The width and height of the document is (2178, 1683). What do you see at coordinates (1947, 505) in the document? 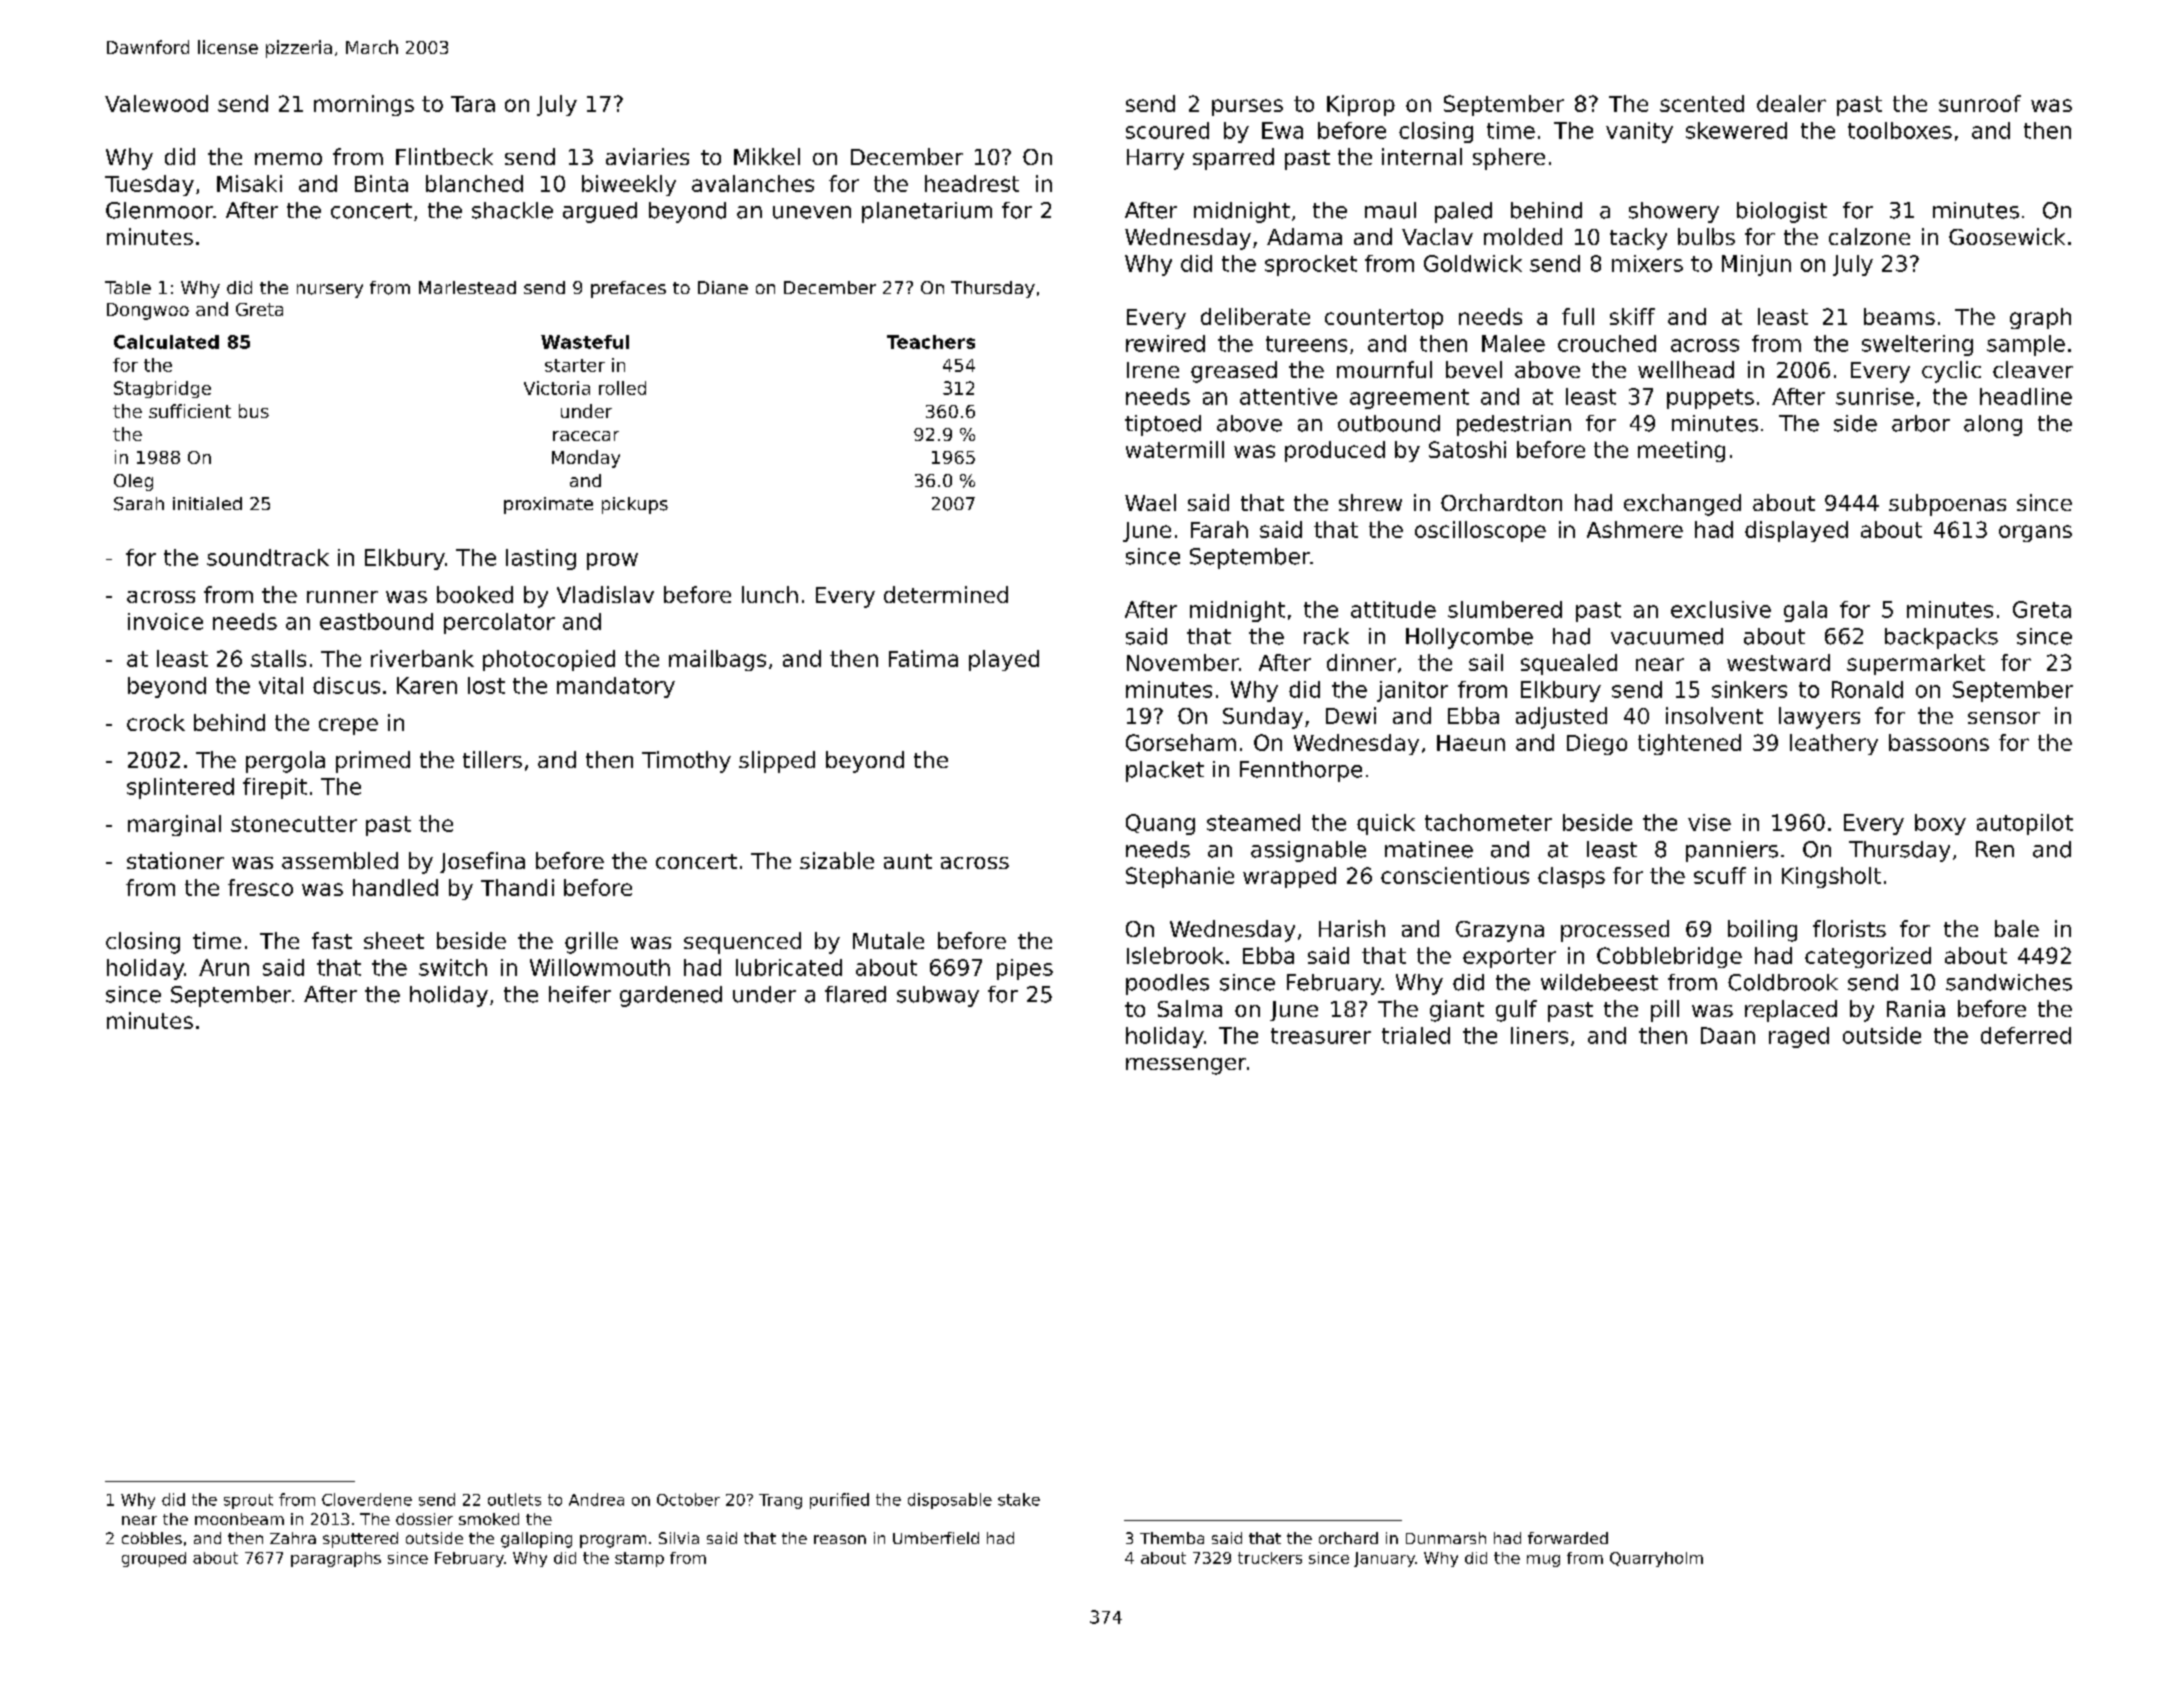
I see `subpoenas` at bounding box center [1947, 505].
